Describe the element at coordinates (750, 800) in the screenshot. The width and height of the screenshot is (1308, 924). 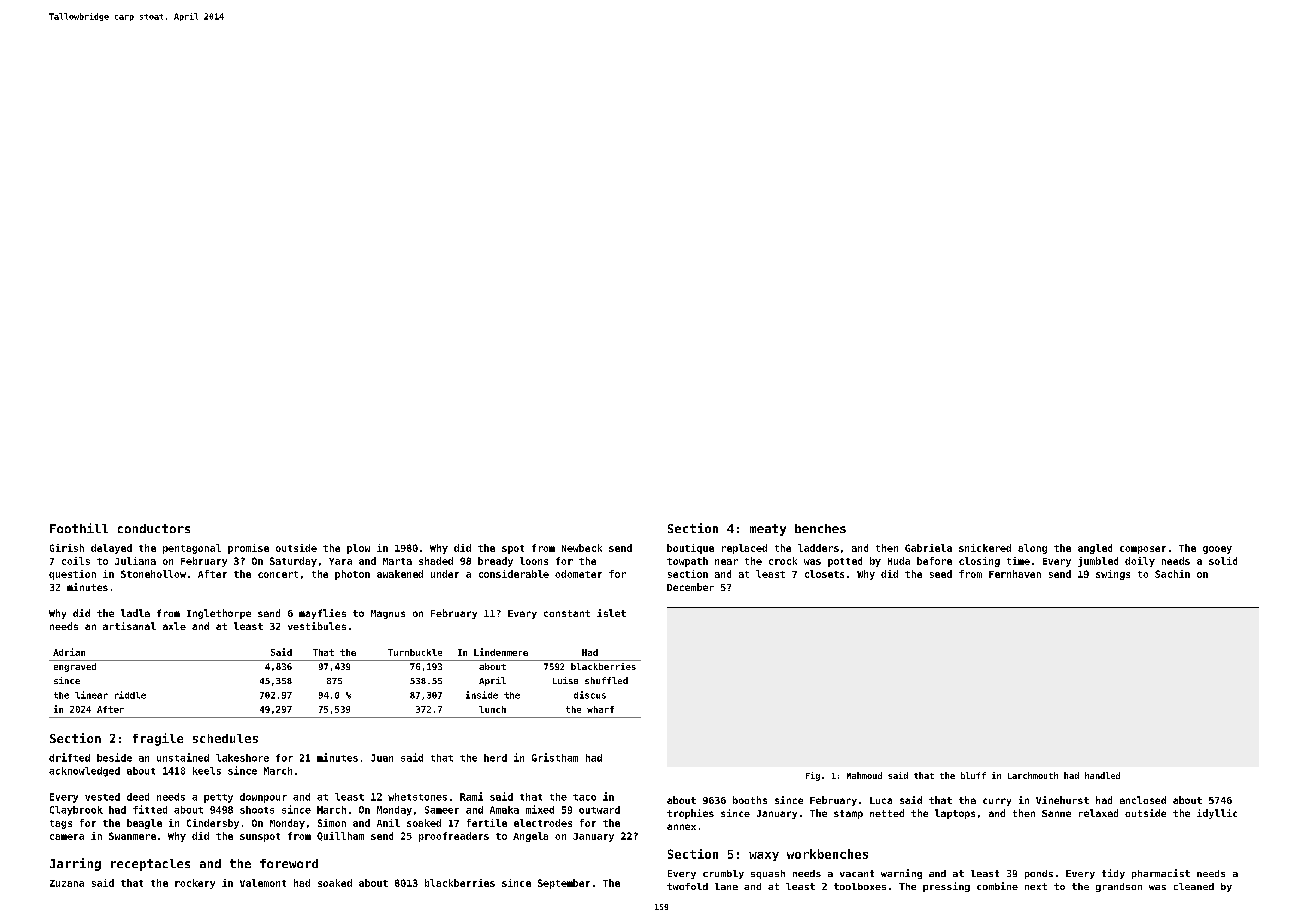
I see `booths` at that location.
